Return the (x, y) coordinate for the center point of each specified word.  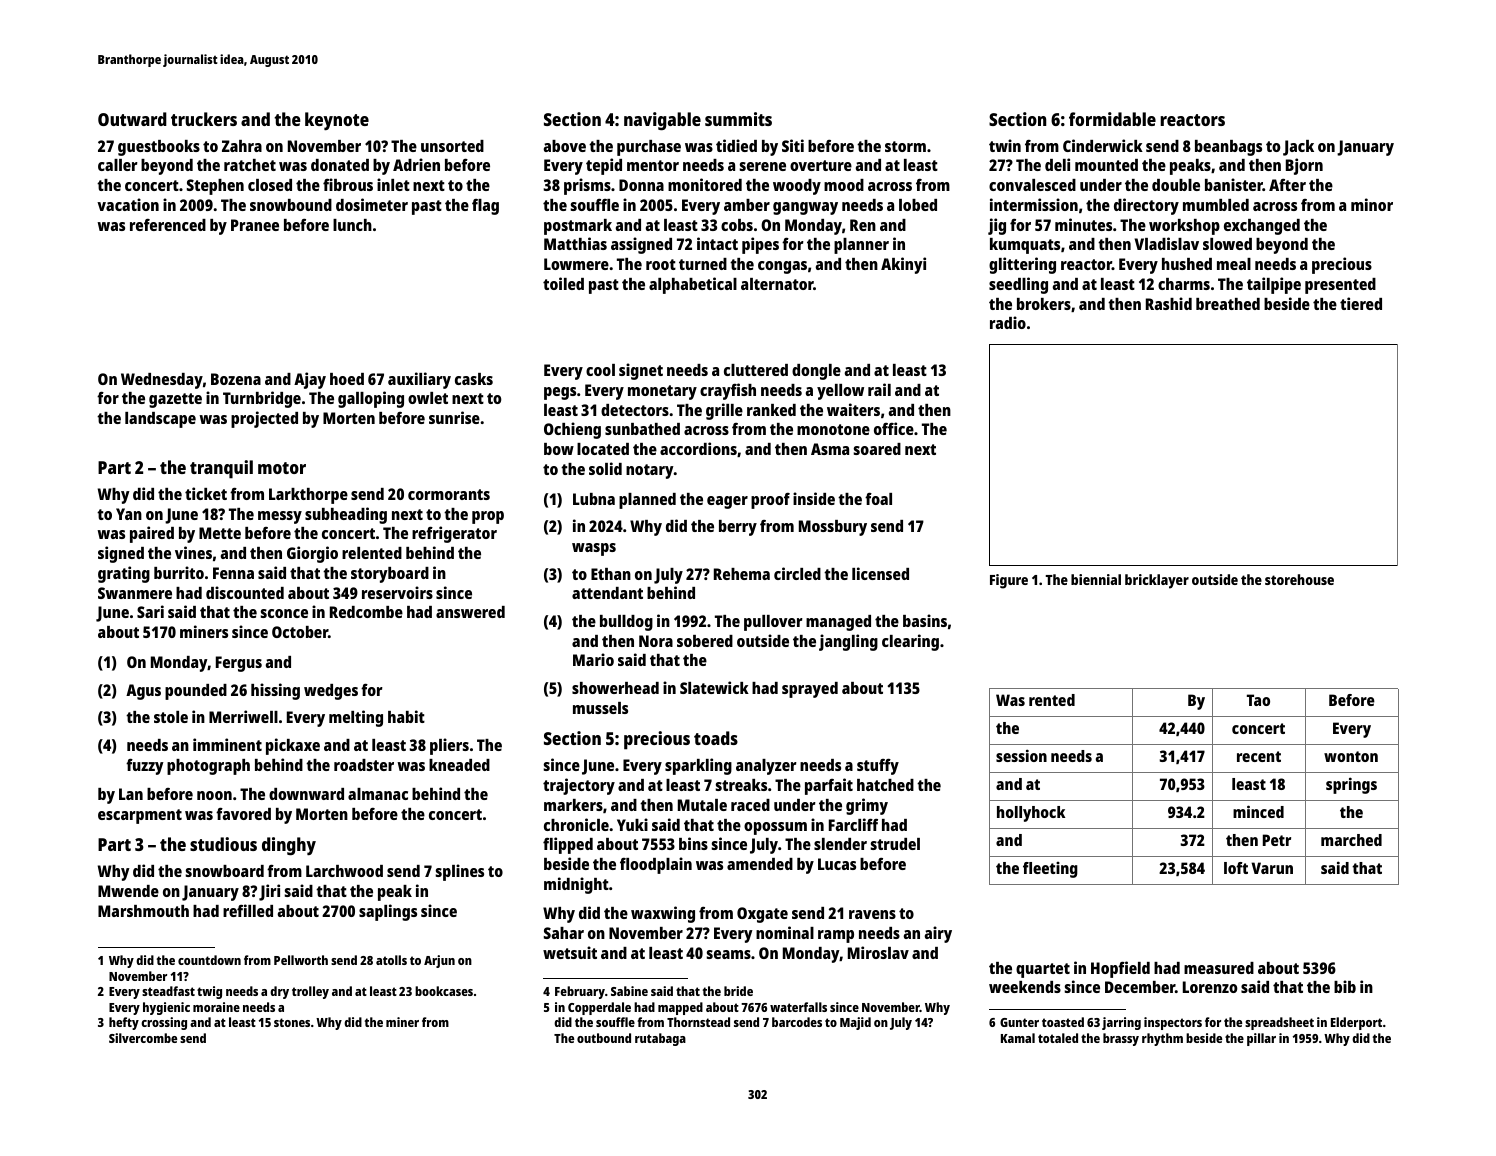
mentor (653, 165)
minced (1258, 811)
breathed (1228, 304)
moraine (216, 1007)
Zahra (242, 146)
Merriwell (243, 716)
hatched (885, 785)
